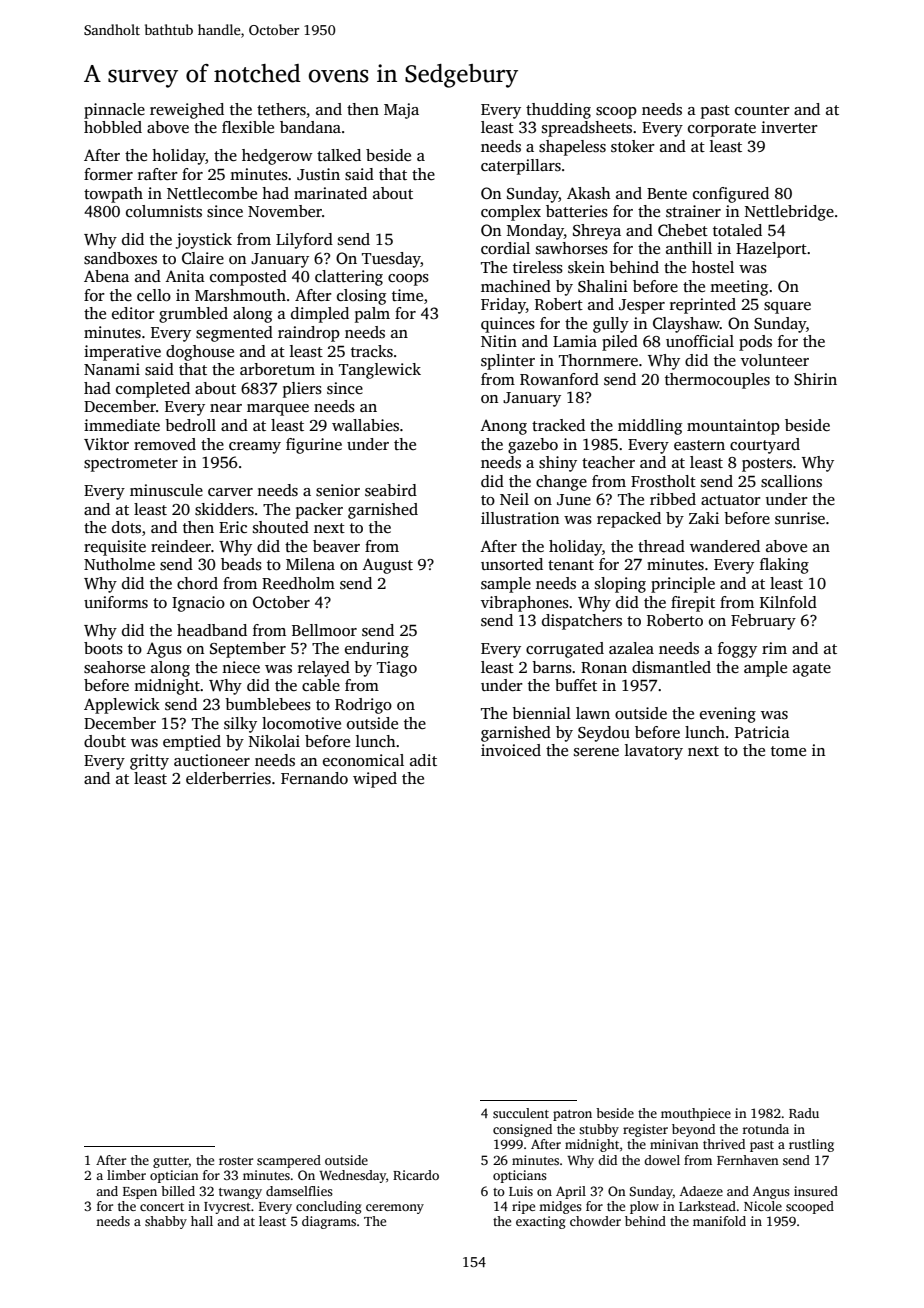 The width and height of the image is (924, 1308). I want to click on counter, so click(762, 110).
